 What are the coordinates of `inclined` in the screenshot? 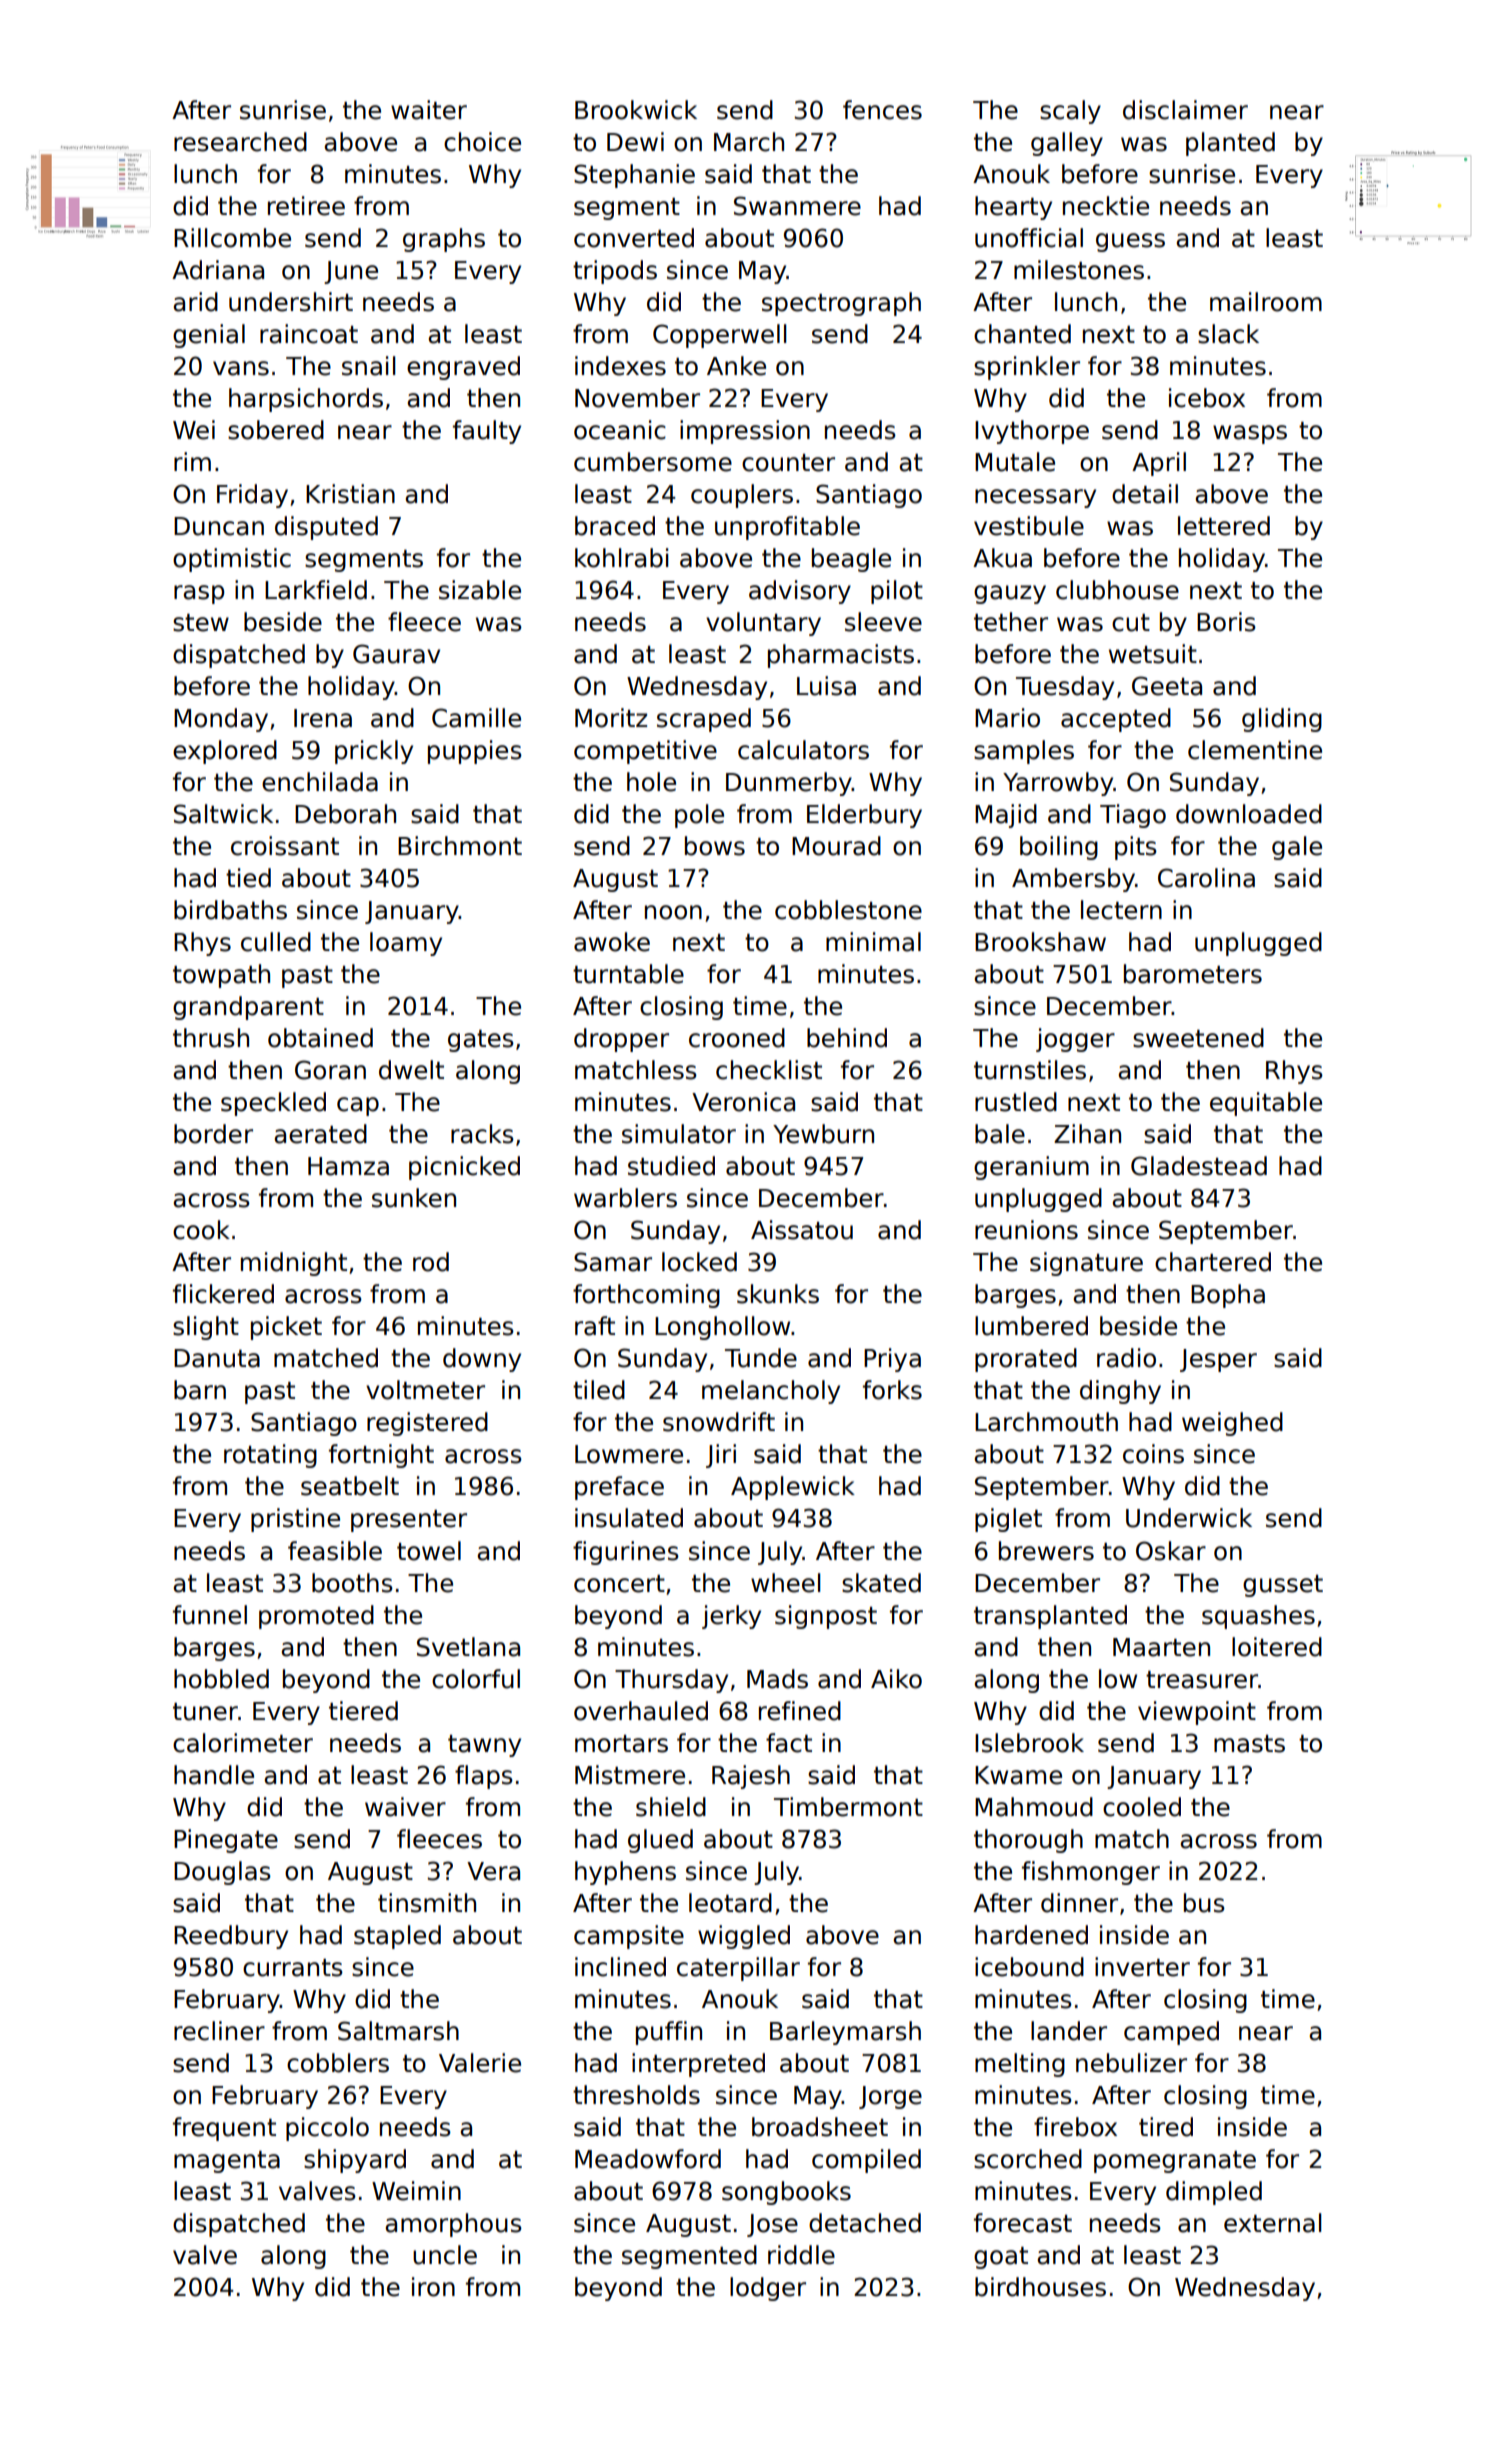 It's located at (620, 1967).
